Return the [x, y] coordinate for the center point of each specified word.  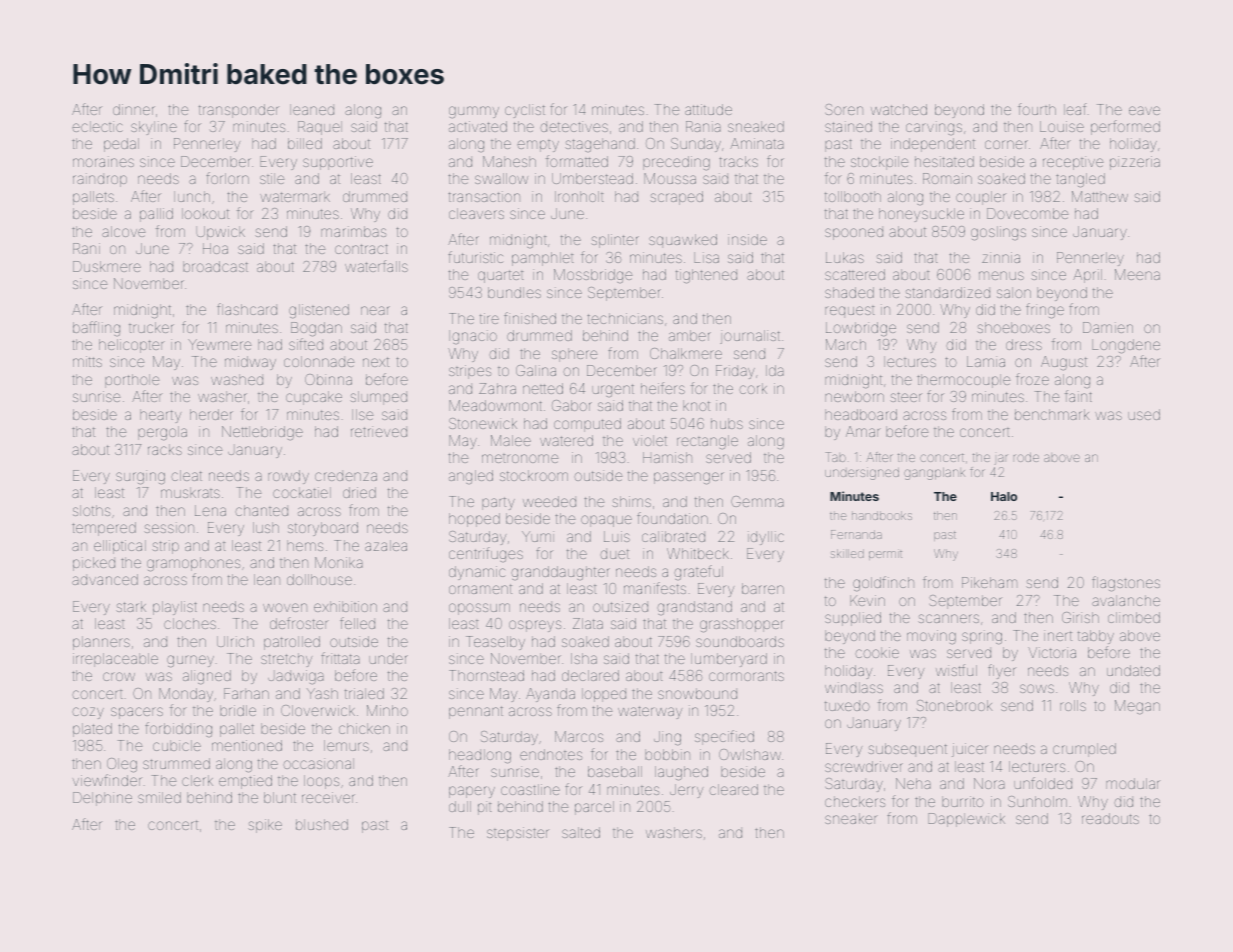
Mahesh [509, 161]
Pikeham [989, 582]
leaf [1075, 109]
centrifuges [486, 554]
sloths [91, 510]
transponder [239, 111]
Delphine [102, 799]
